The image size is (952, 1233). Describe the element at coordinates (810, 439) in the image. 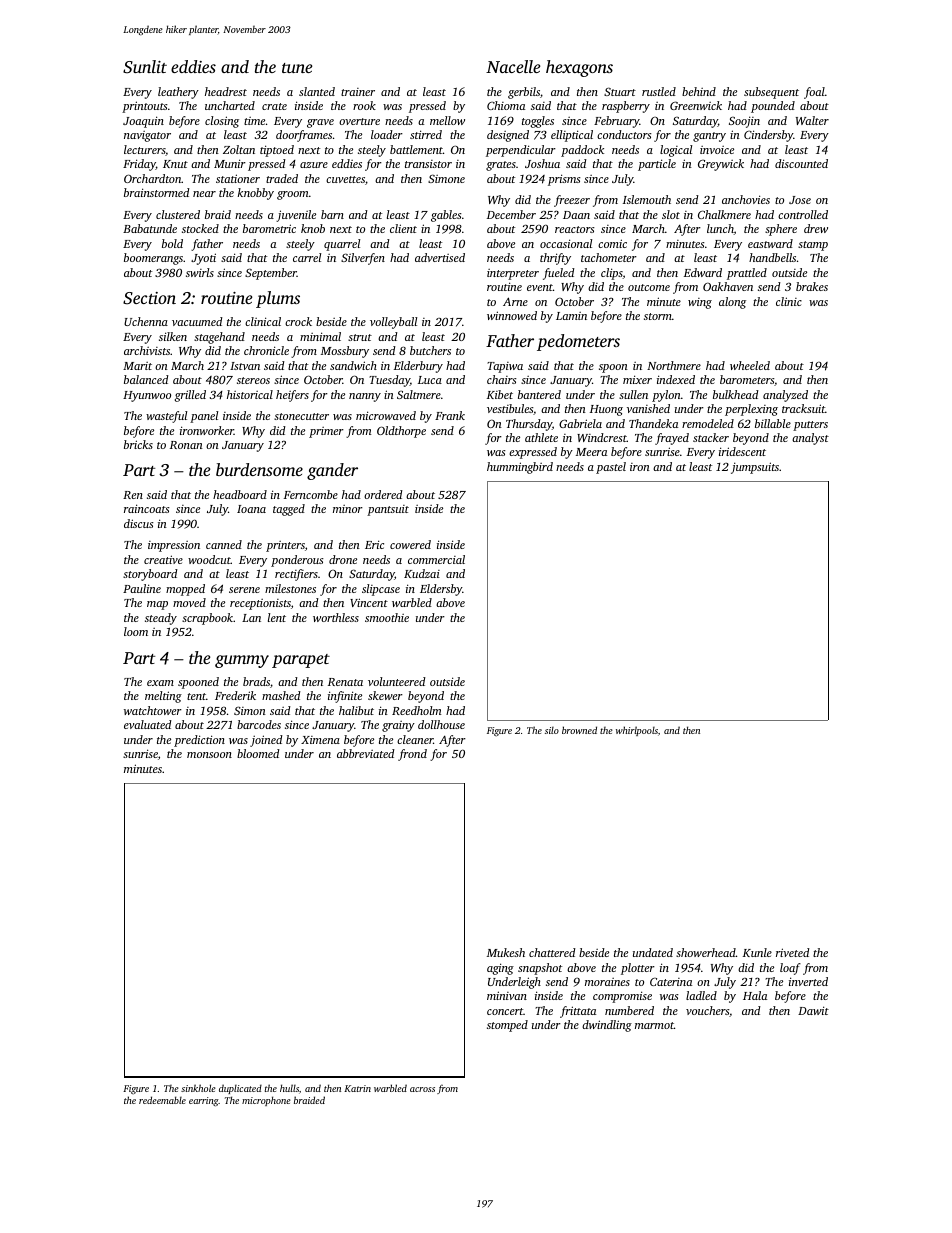

I see `analyst` at that location.
